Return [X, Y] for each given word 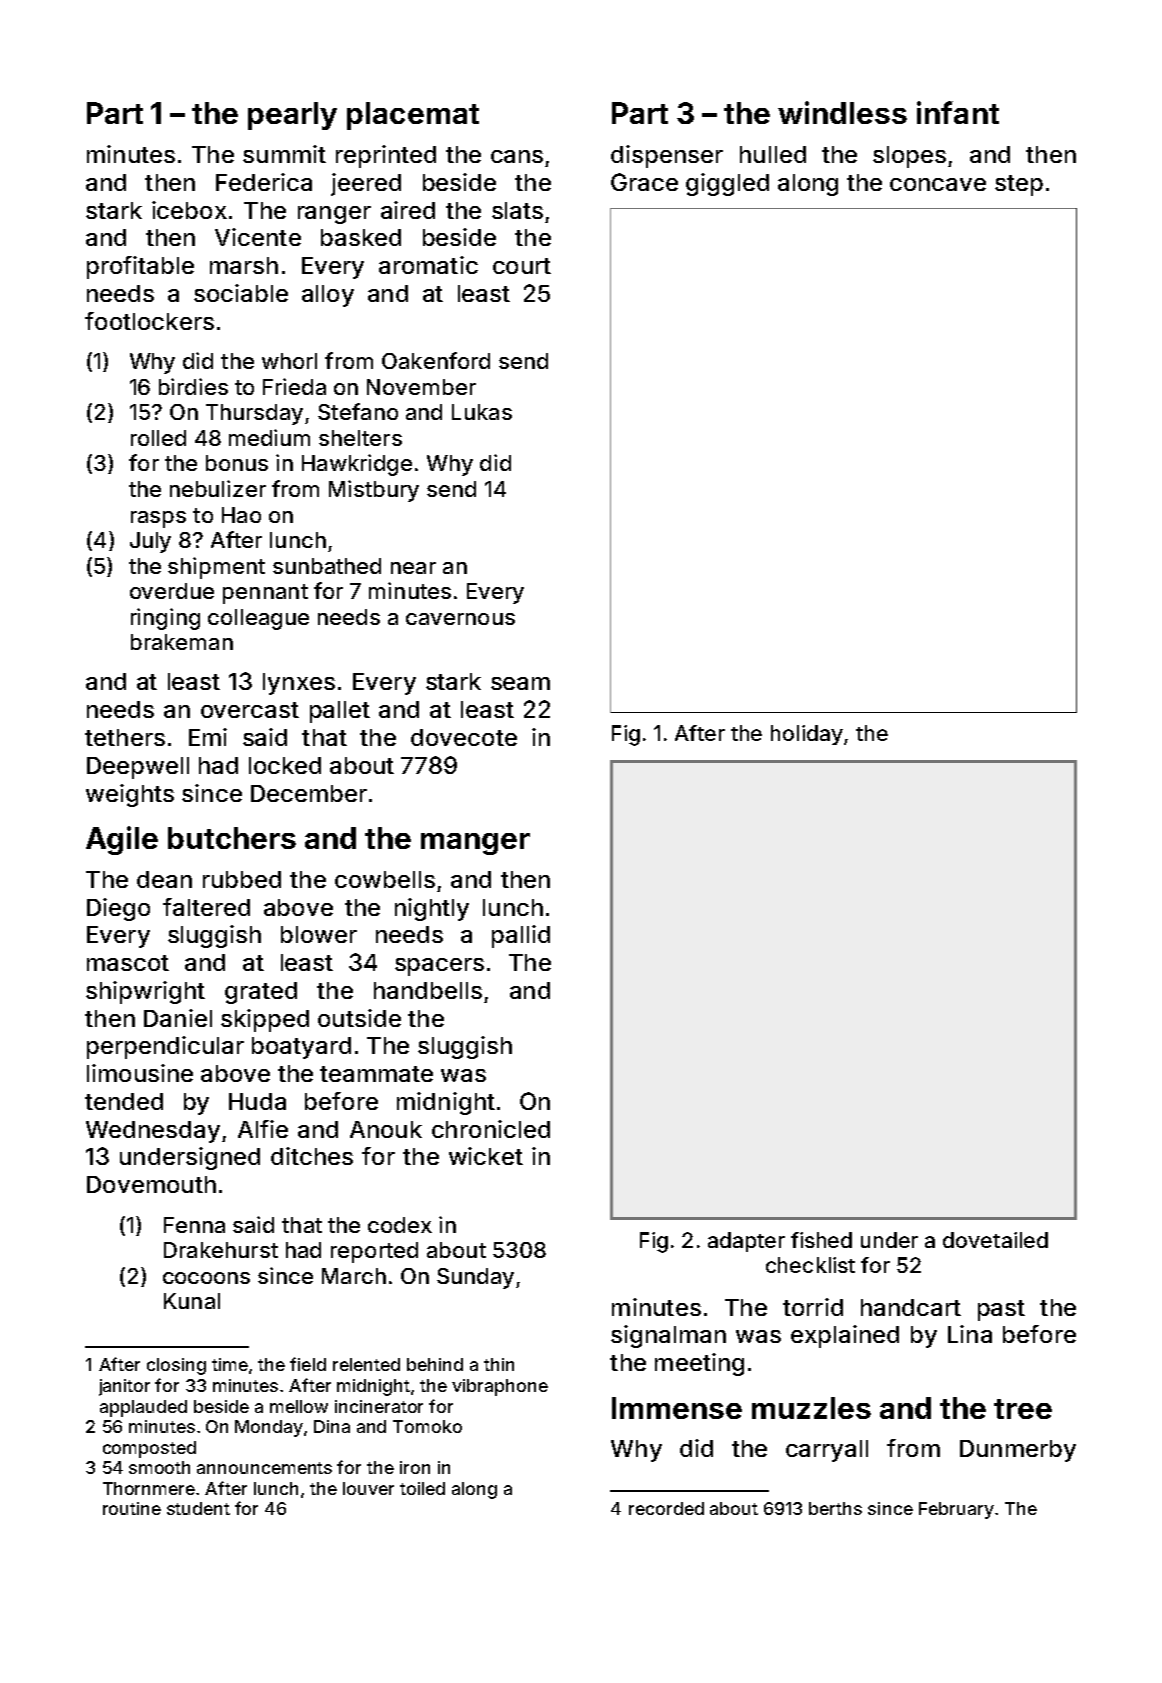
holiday [807, 735]
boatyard [301, 1048]
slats [517, 210]
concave [938, 184]
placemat [413, 116]
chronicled [491, 1129]
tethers [125, 737]
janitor [124, 1387]
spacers [439, 967]
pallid [521, 936]
